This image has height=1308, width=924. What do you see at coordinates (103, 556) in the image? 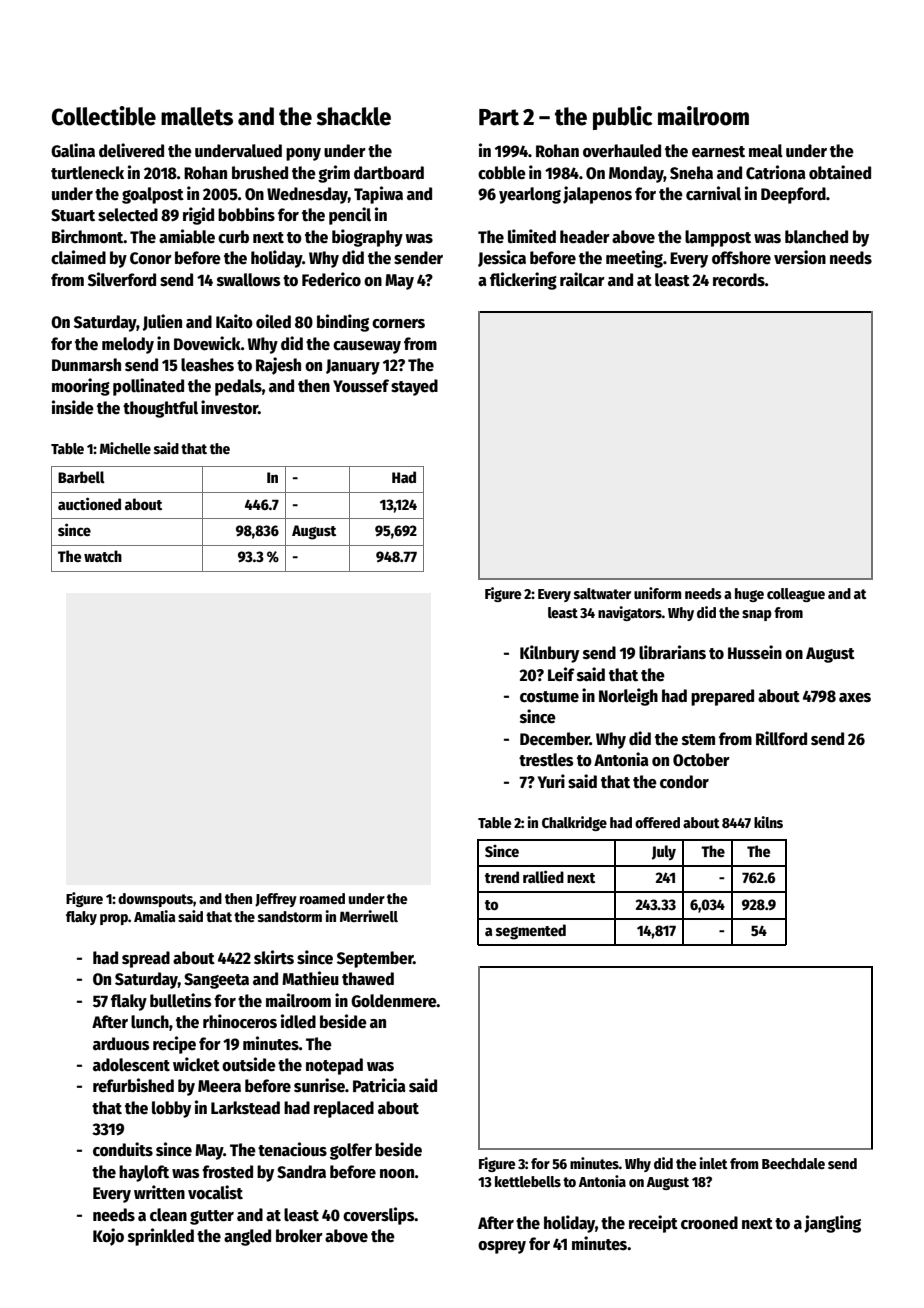
I see `watch` at bounding box center [103, 556].
